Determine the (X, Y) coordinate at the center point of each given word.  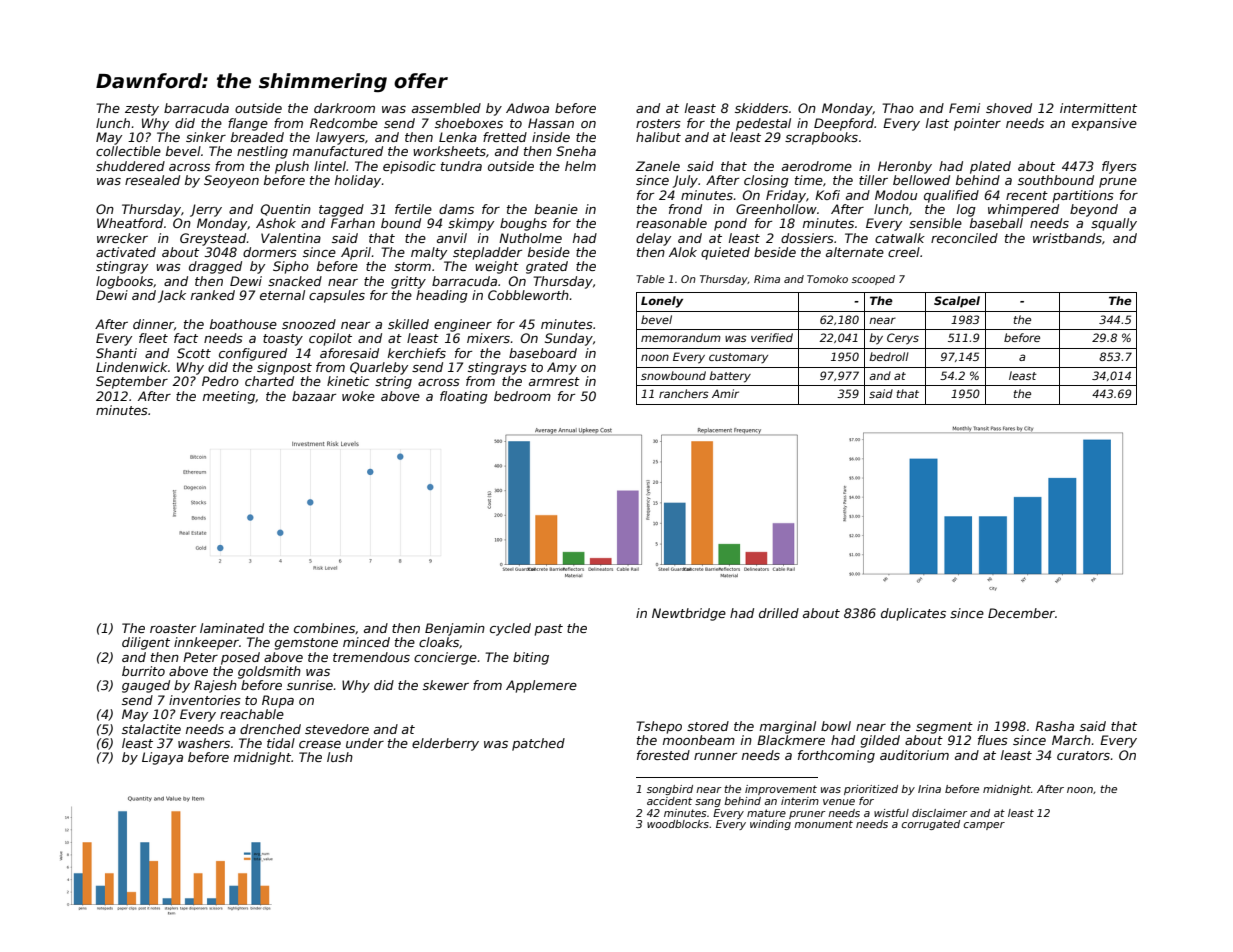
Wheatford (130, 223)
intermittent (1098, 108)
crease (320, 744)
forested (663, 755)
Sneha (576, 151)
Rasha (1054, 726)
